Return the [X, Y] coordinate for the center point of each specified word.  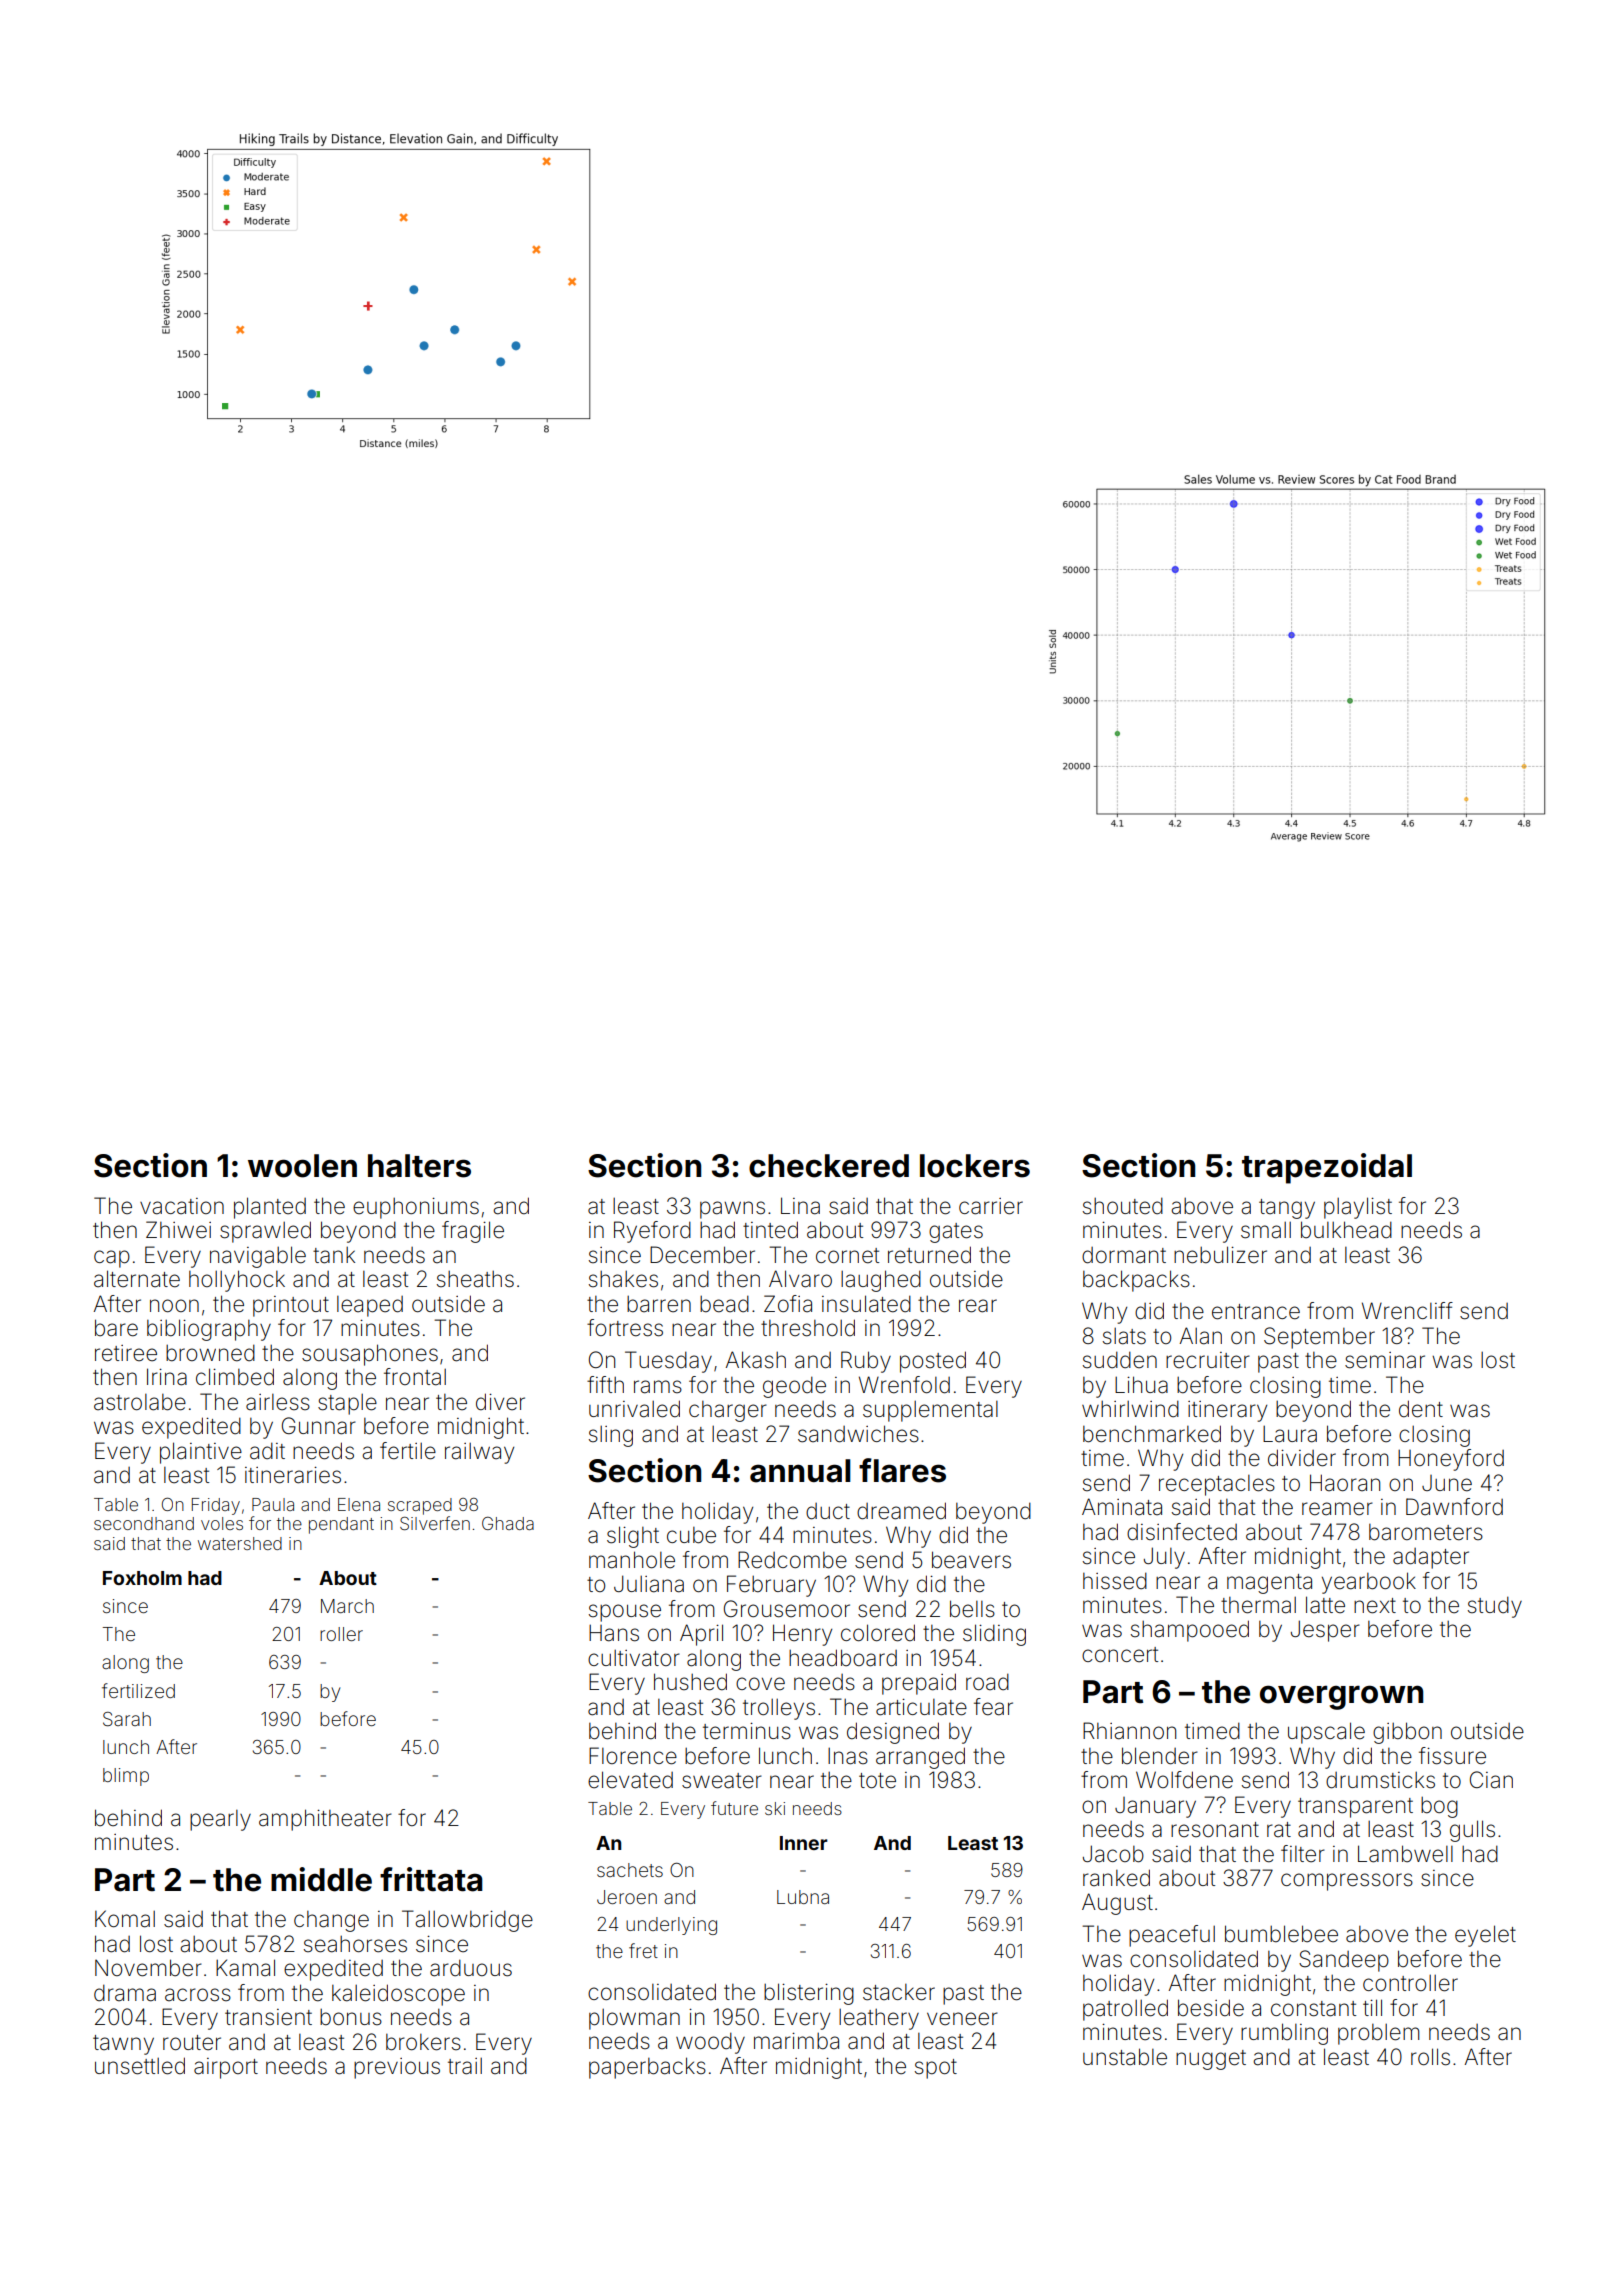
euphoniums [416, 1208]
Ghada [508, 1523]
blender [1160, 1756]
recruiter [1208, 1360]
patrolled [1125, 2010]
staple [347, 1404]
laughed [881, 1281]
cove [760, 1684]
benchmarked [1152, 1434]
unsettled [140, 2066]
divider [1302, 1458]
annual [800, 1471]
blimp [126, 1777]
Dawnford [1454, 1507]
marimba [796, 2041]
